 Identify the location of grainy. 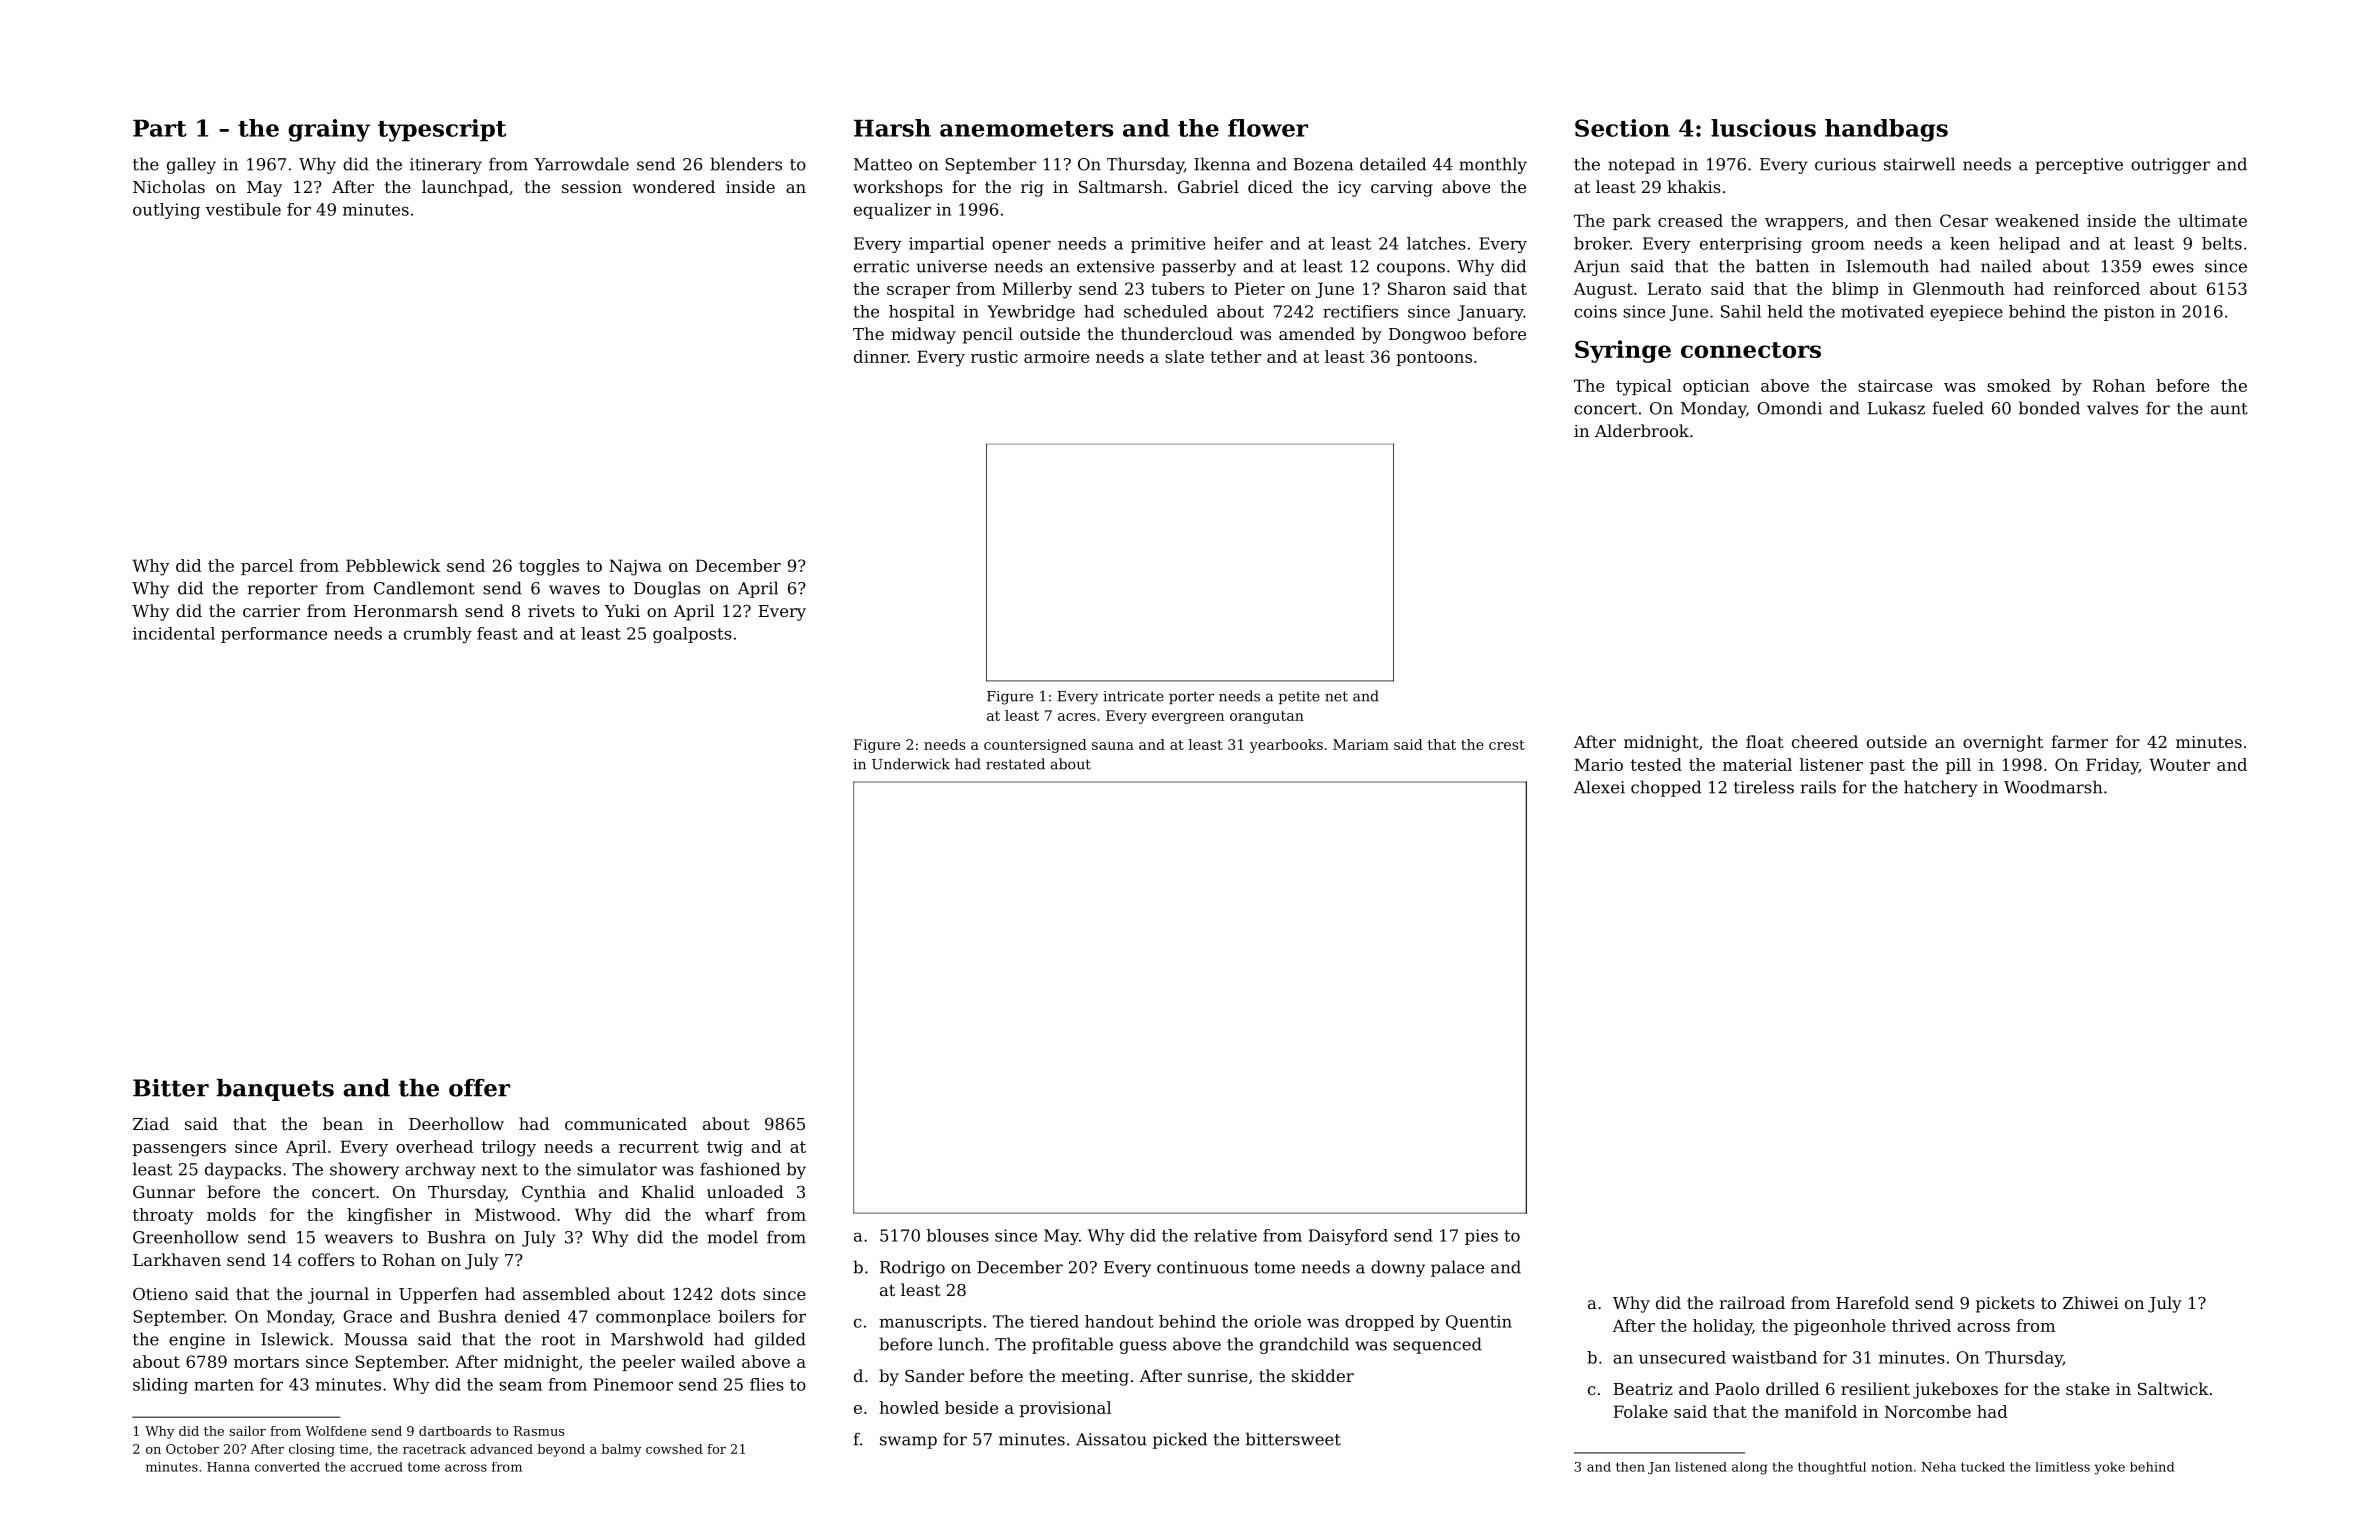
(329, 130).
